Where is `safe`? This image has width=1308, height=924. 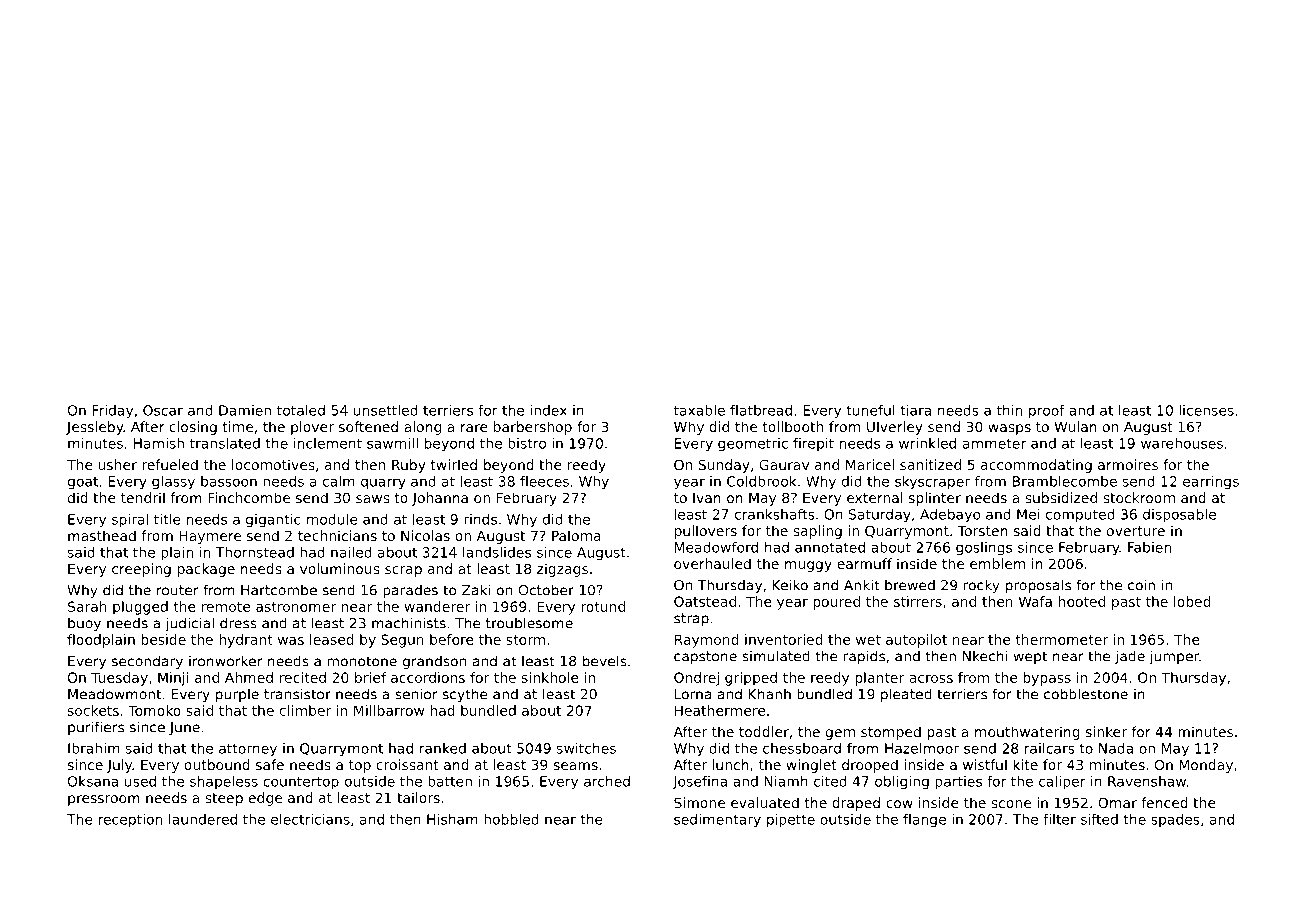
safe is located at coordinates (270, 764).
